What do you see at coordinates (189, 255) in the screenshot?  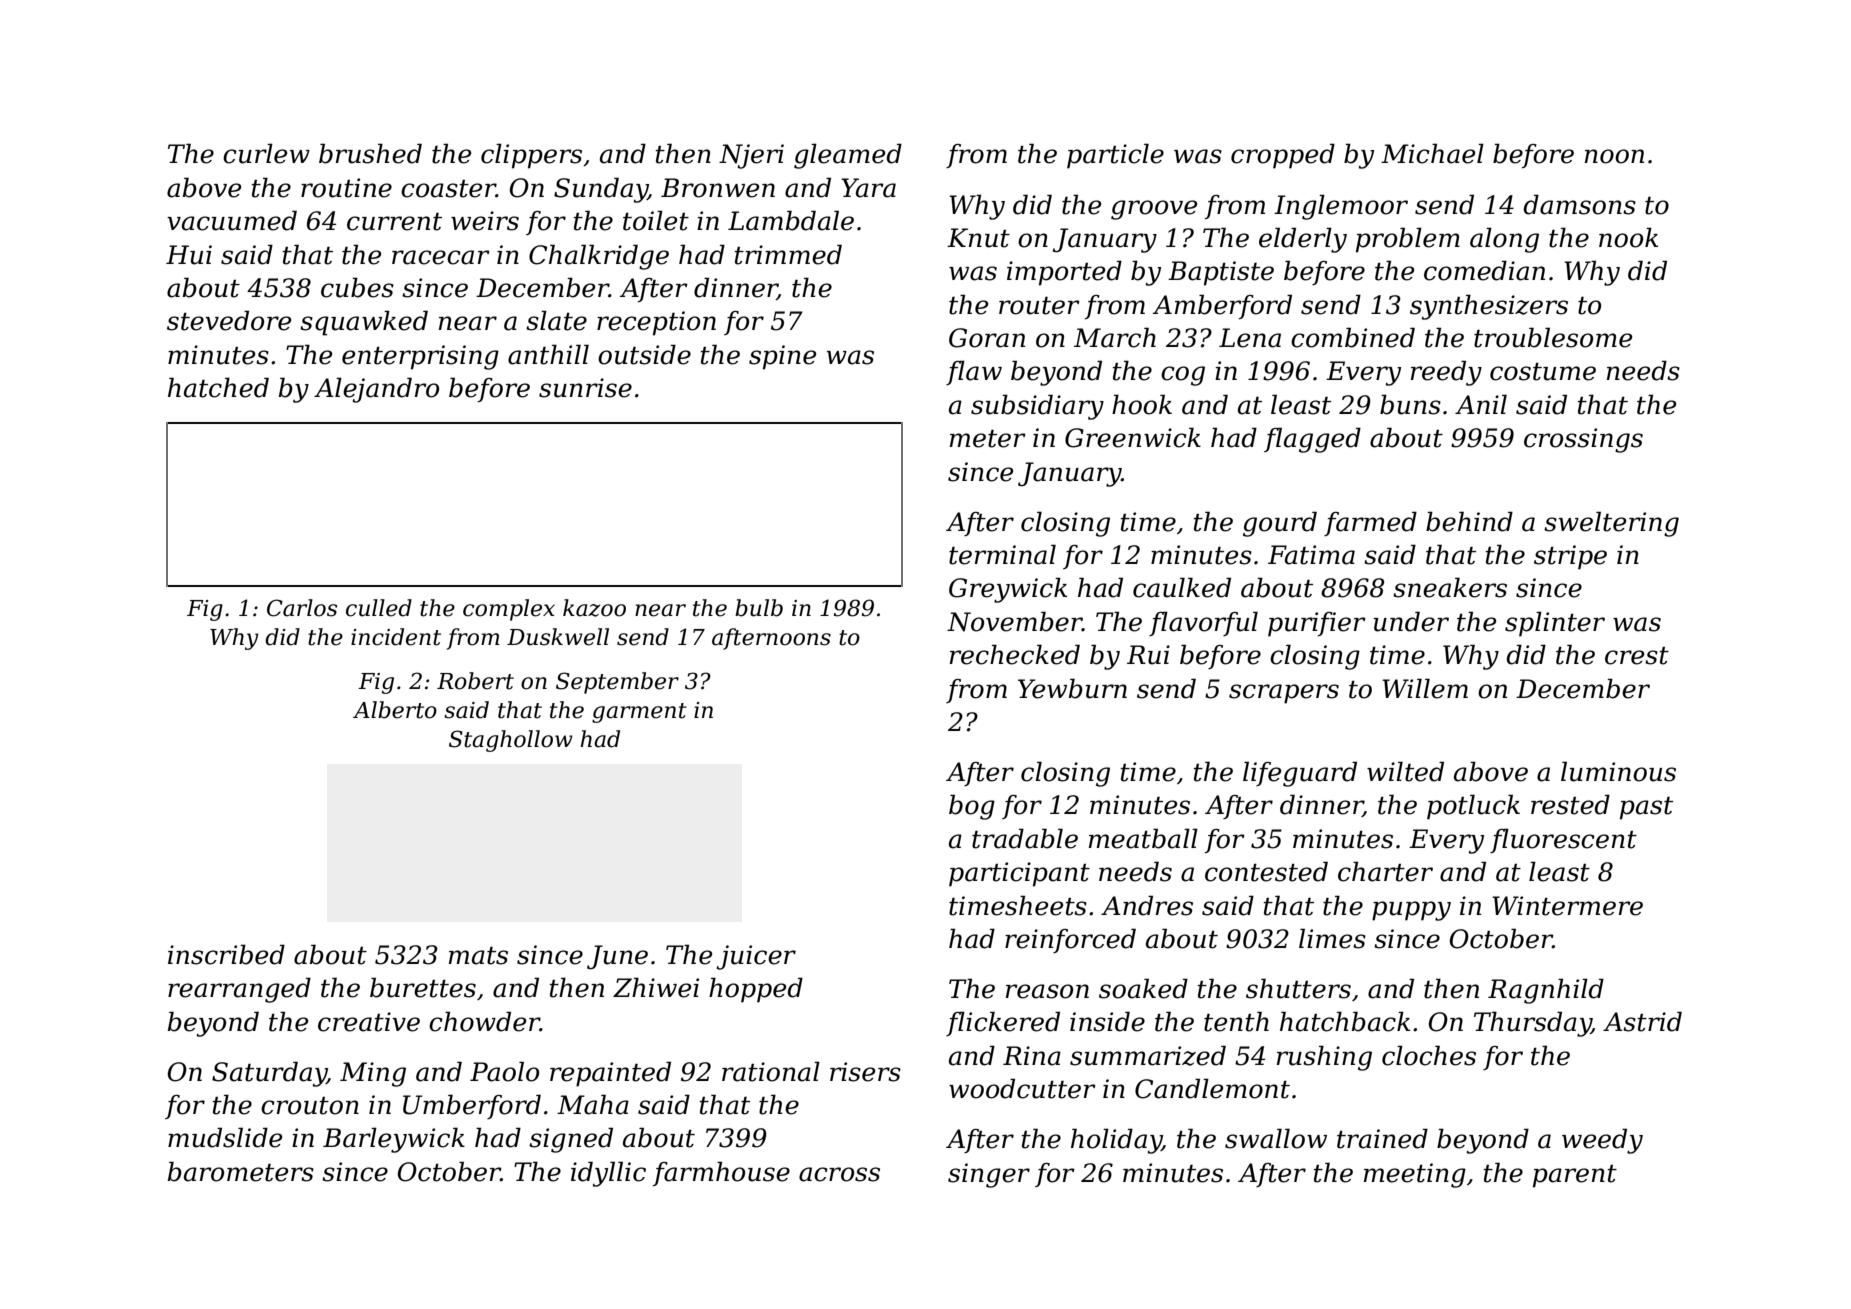 I see `Hui` at bounding box center [189, 255].
